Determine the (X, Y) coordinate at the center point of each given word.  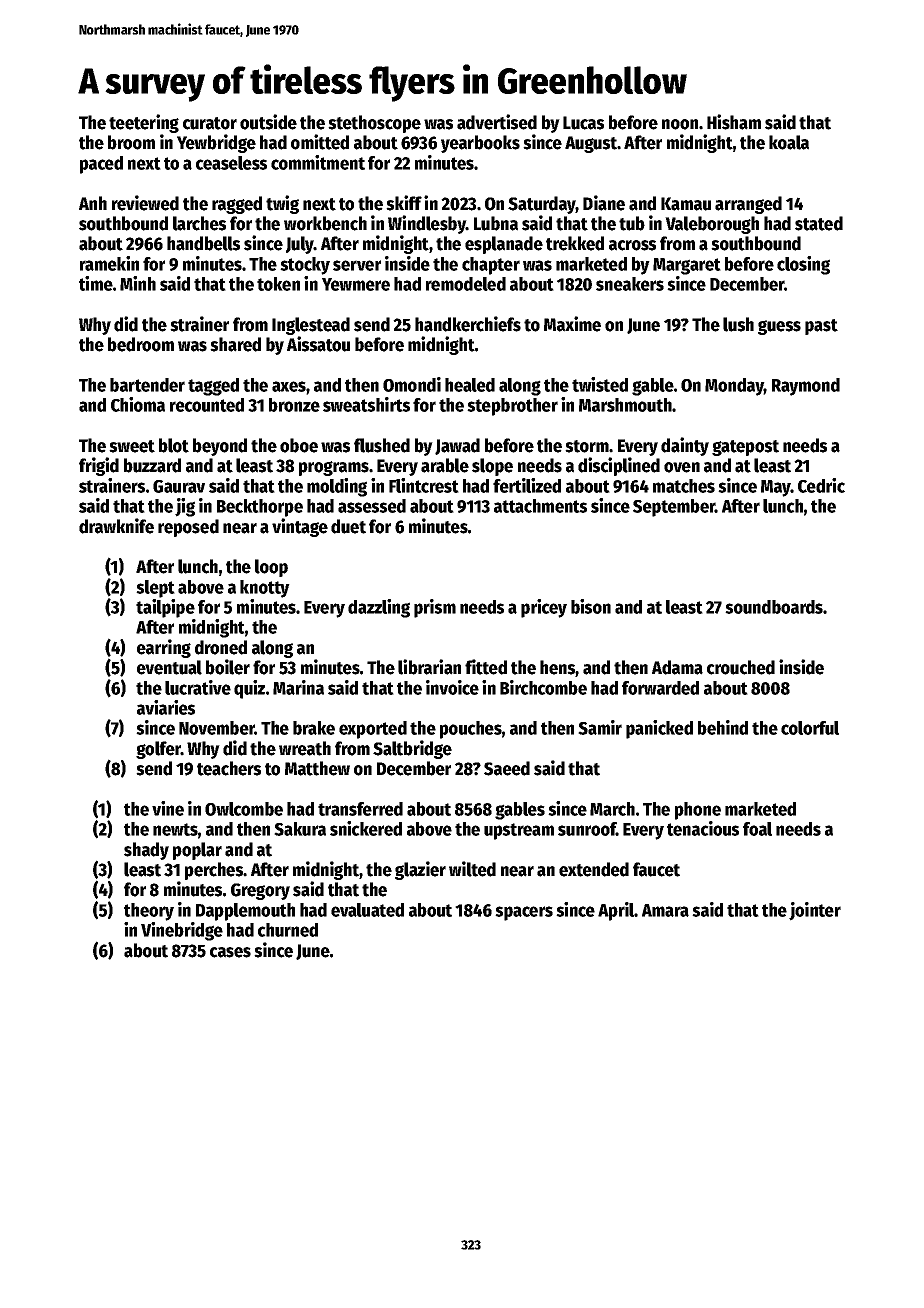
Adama (677, 667)
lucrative (198, 687)
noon (680, 124)
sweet (132, 446)
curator (210, 123)
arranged (748, 205)
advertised (497, 122)
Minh (138, 283)
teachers (229, 768)
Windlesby (427, 224)
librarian (429, 667)
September (674, 508)
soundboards (774, 607)
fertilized (527, 485)
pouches (471, 730)
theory (149, 912)
